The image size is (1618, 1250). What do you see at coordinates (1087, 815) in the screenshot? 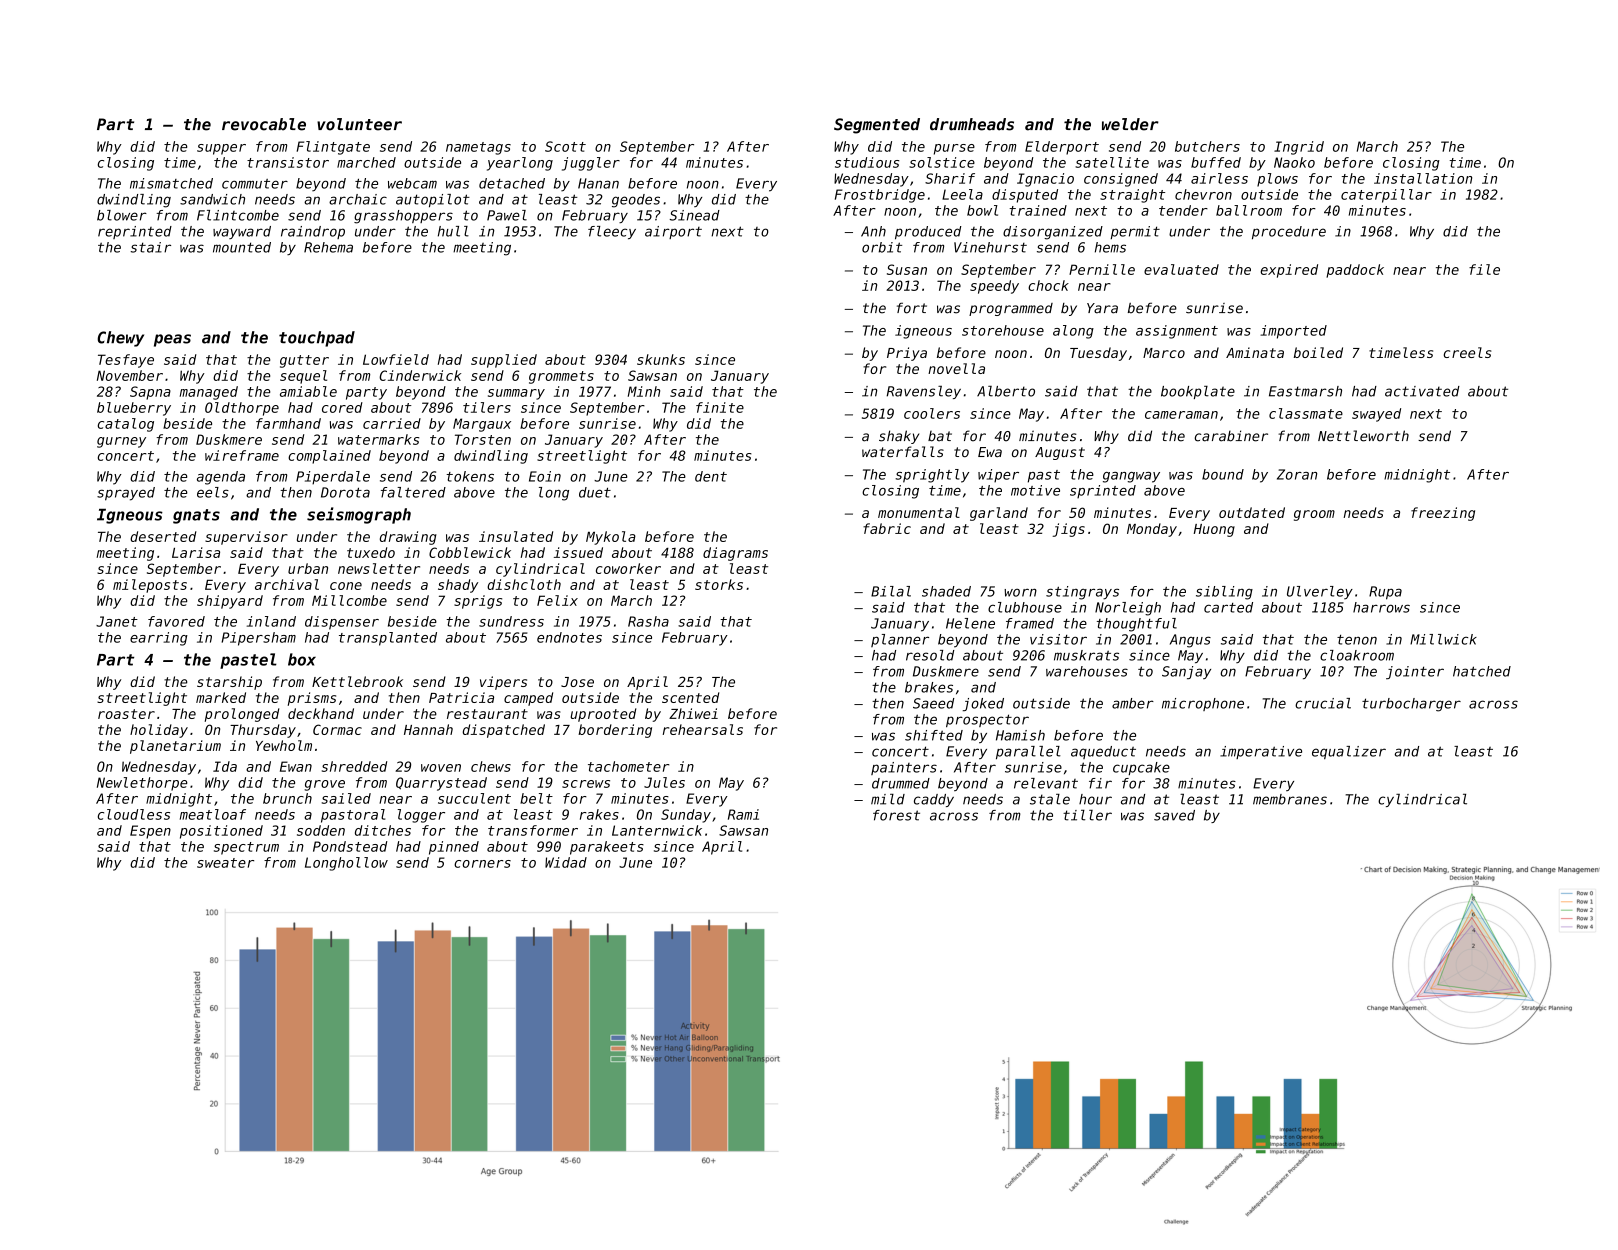
I see `tiller` at bounding box center [1087, 815].
